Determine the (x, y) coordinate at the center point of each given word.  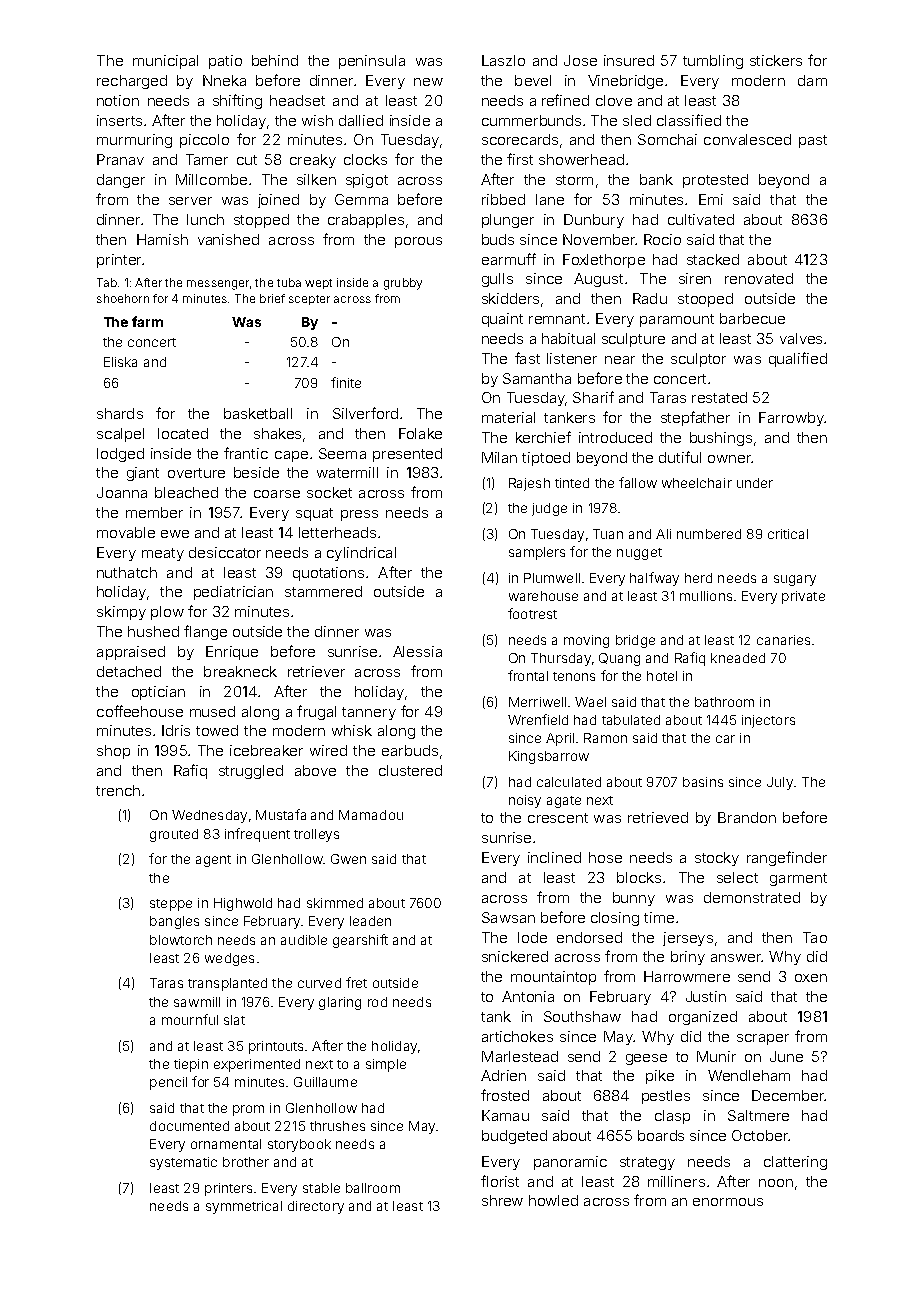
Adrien (503, 1075)
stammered (323, 591)
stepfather (695, 418)
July (780, 783)
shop (113, 752)
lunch (205, 219)
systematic (183, 1163)
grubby (403, 284)
